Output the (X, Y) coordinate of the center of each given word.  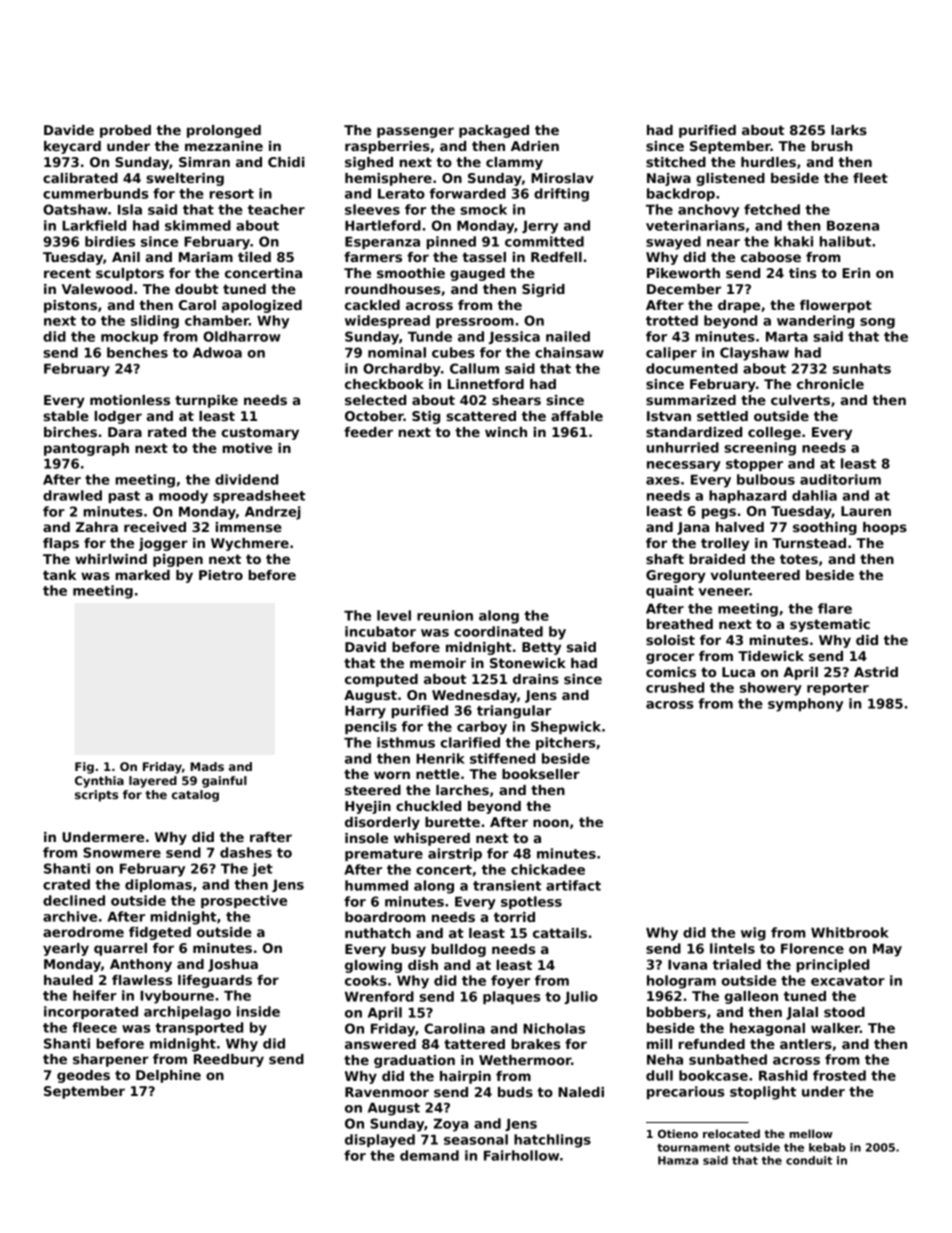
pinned (451, 242)
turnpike (206, 401)
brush (832, 146)
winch (506, 432)
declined (74, 900)
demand (429, 1155)
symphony (805, 705)
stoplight (763, 1093)
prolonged (224, 131)
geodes (83, 1076)
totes (799, 559)
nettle (438, 774)
